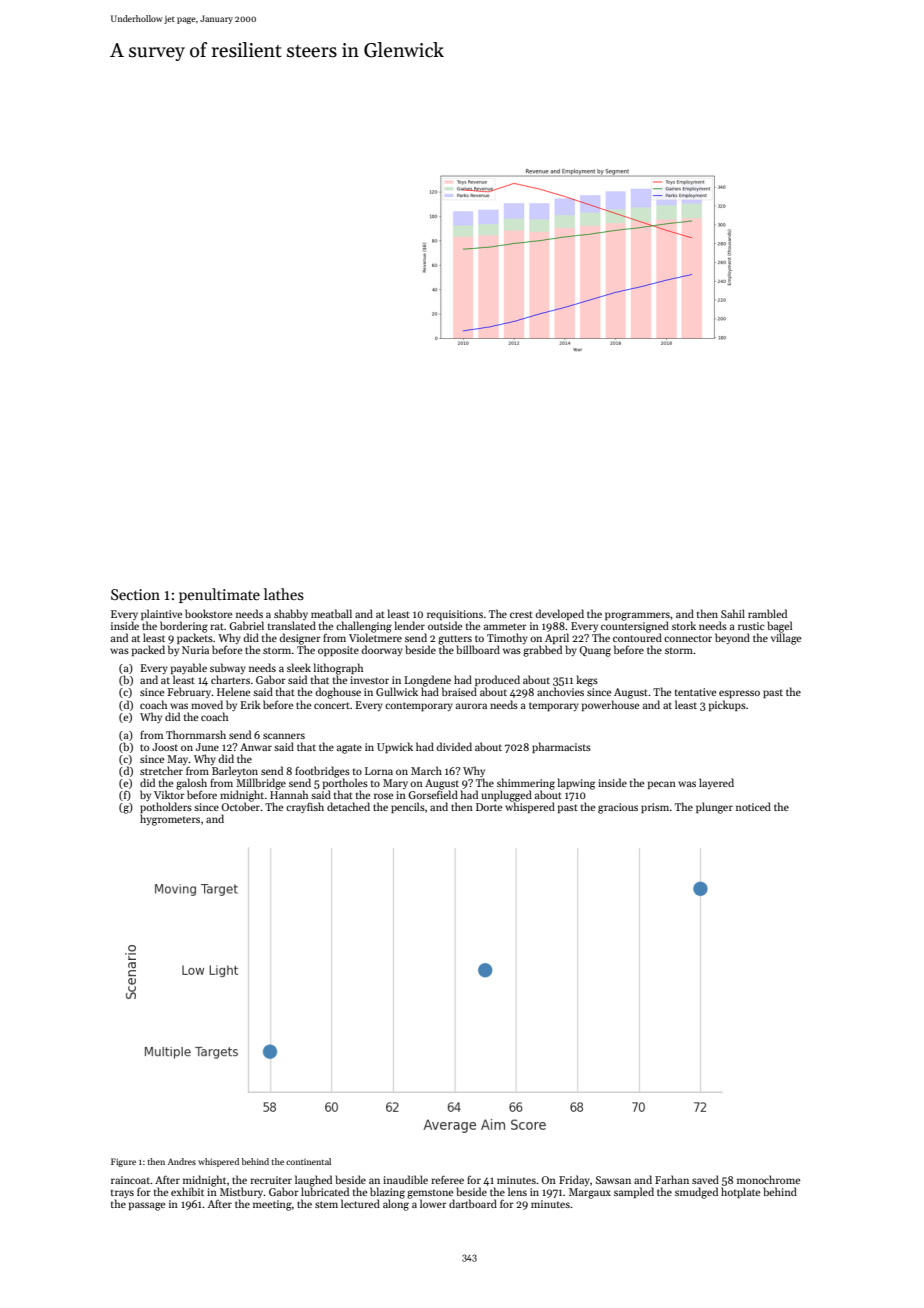  I want to click on hotplate, so click(740, 1192).
